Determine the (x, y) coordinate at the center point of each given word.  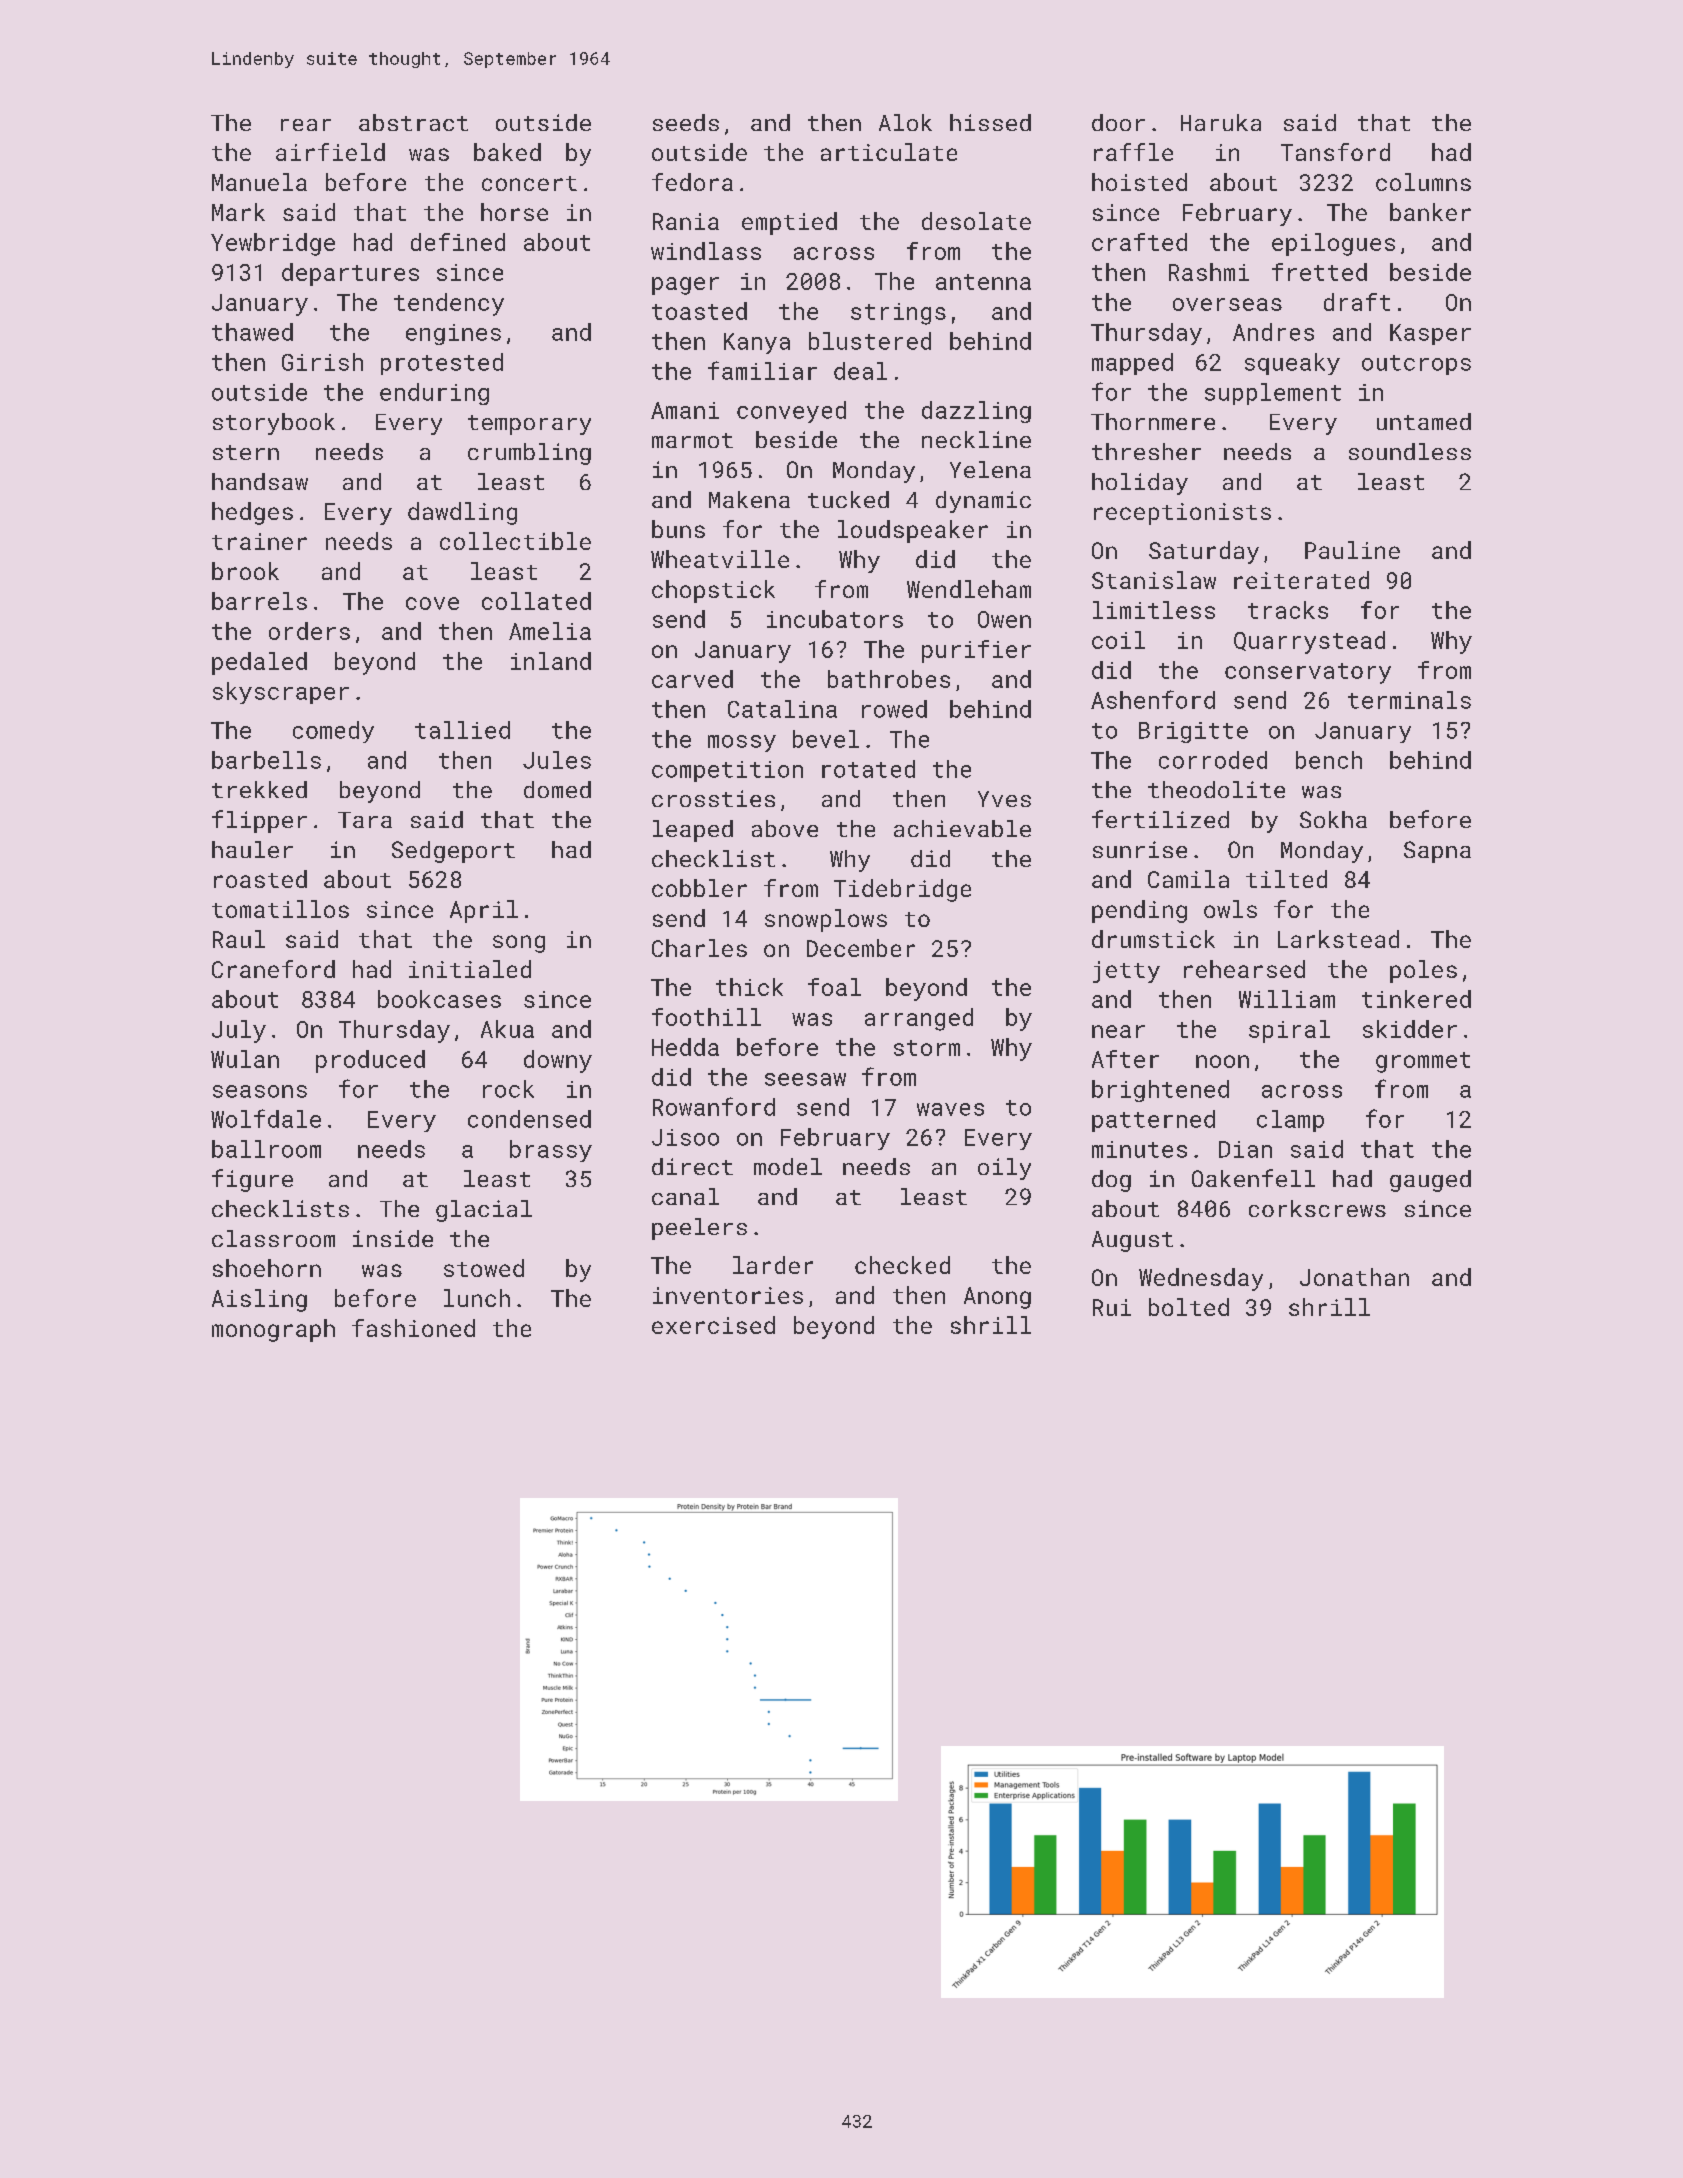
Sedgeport (453, 852)
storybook (274, 424)
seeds (686, 122)
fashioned (413, 1328)
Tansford (1335, 152)
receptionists (1182, 514)
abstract (413, 122)
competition (727, 771)
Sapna (1437, 852)
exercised (713, 1325)
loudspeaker (913, 531)
